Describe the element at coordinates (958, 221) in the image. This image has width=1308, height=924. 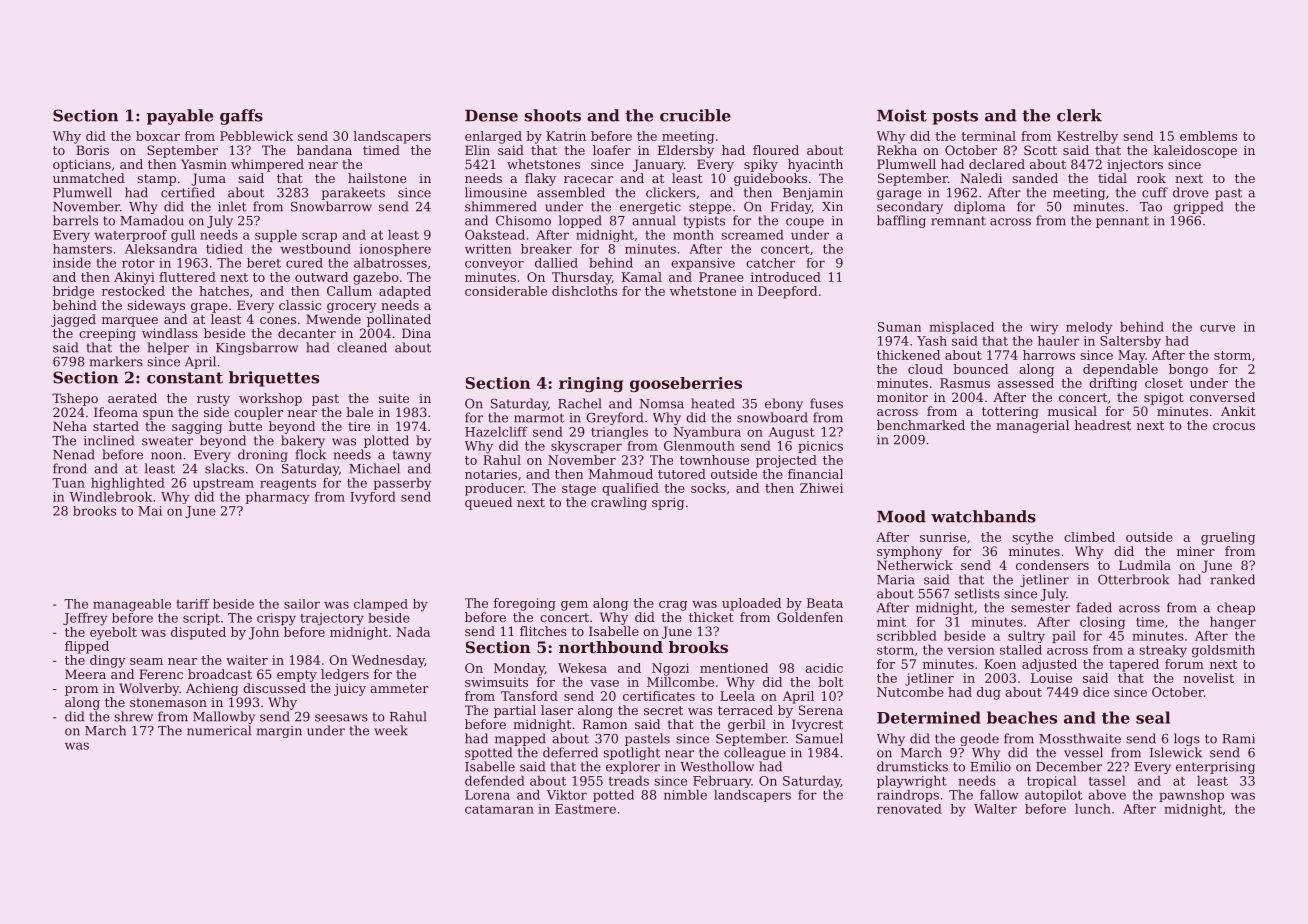
I see `remnant` at that location.
